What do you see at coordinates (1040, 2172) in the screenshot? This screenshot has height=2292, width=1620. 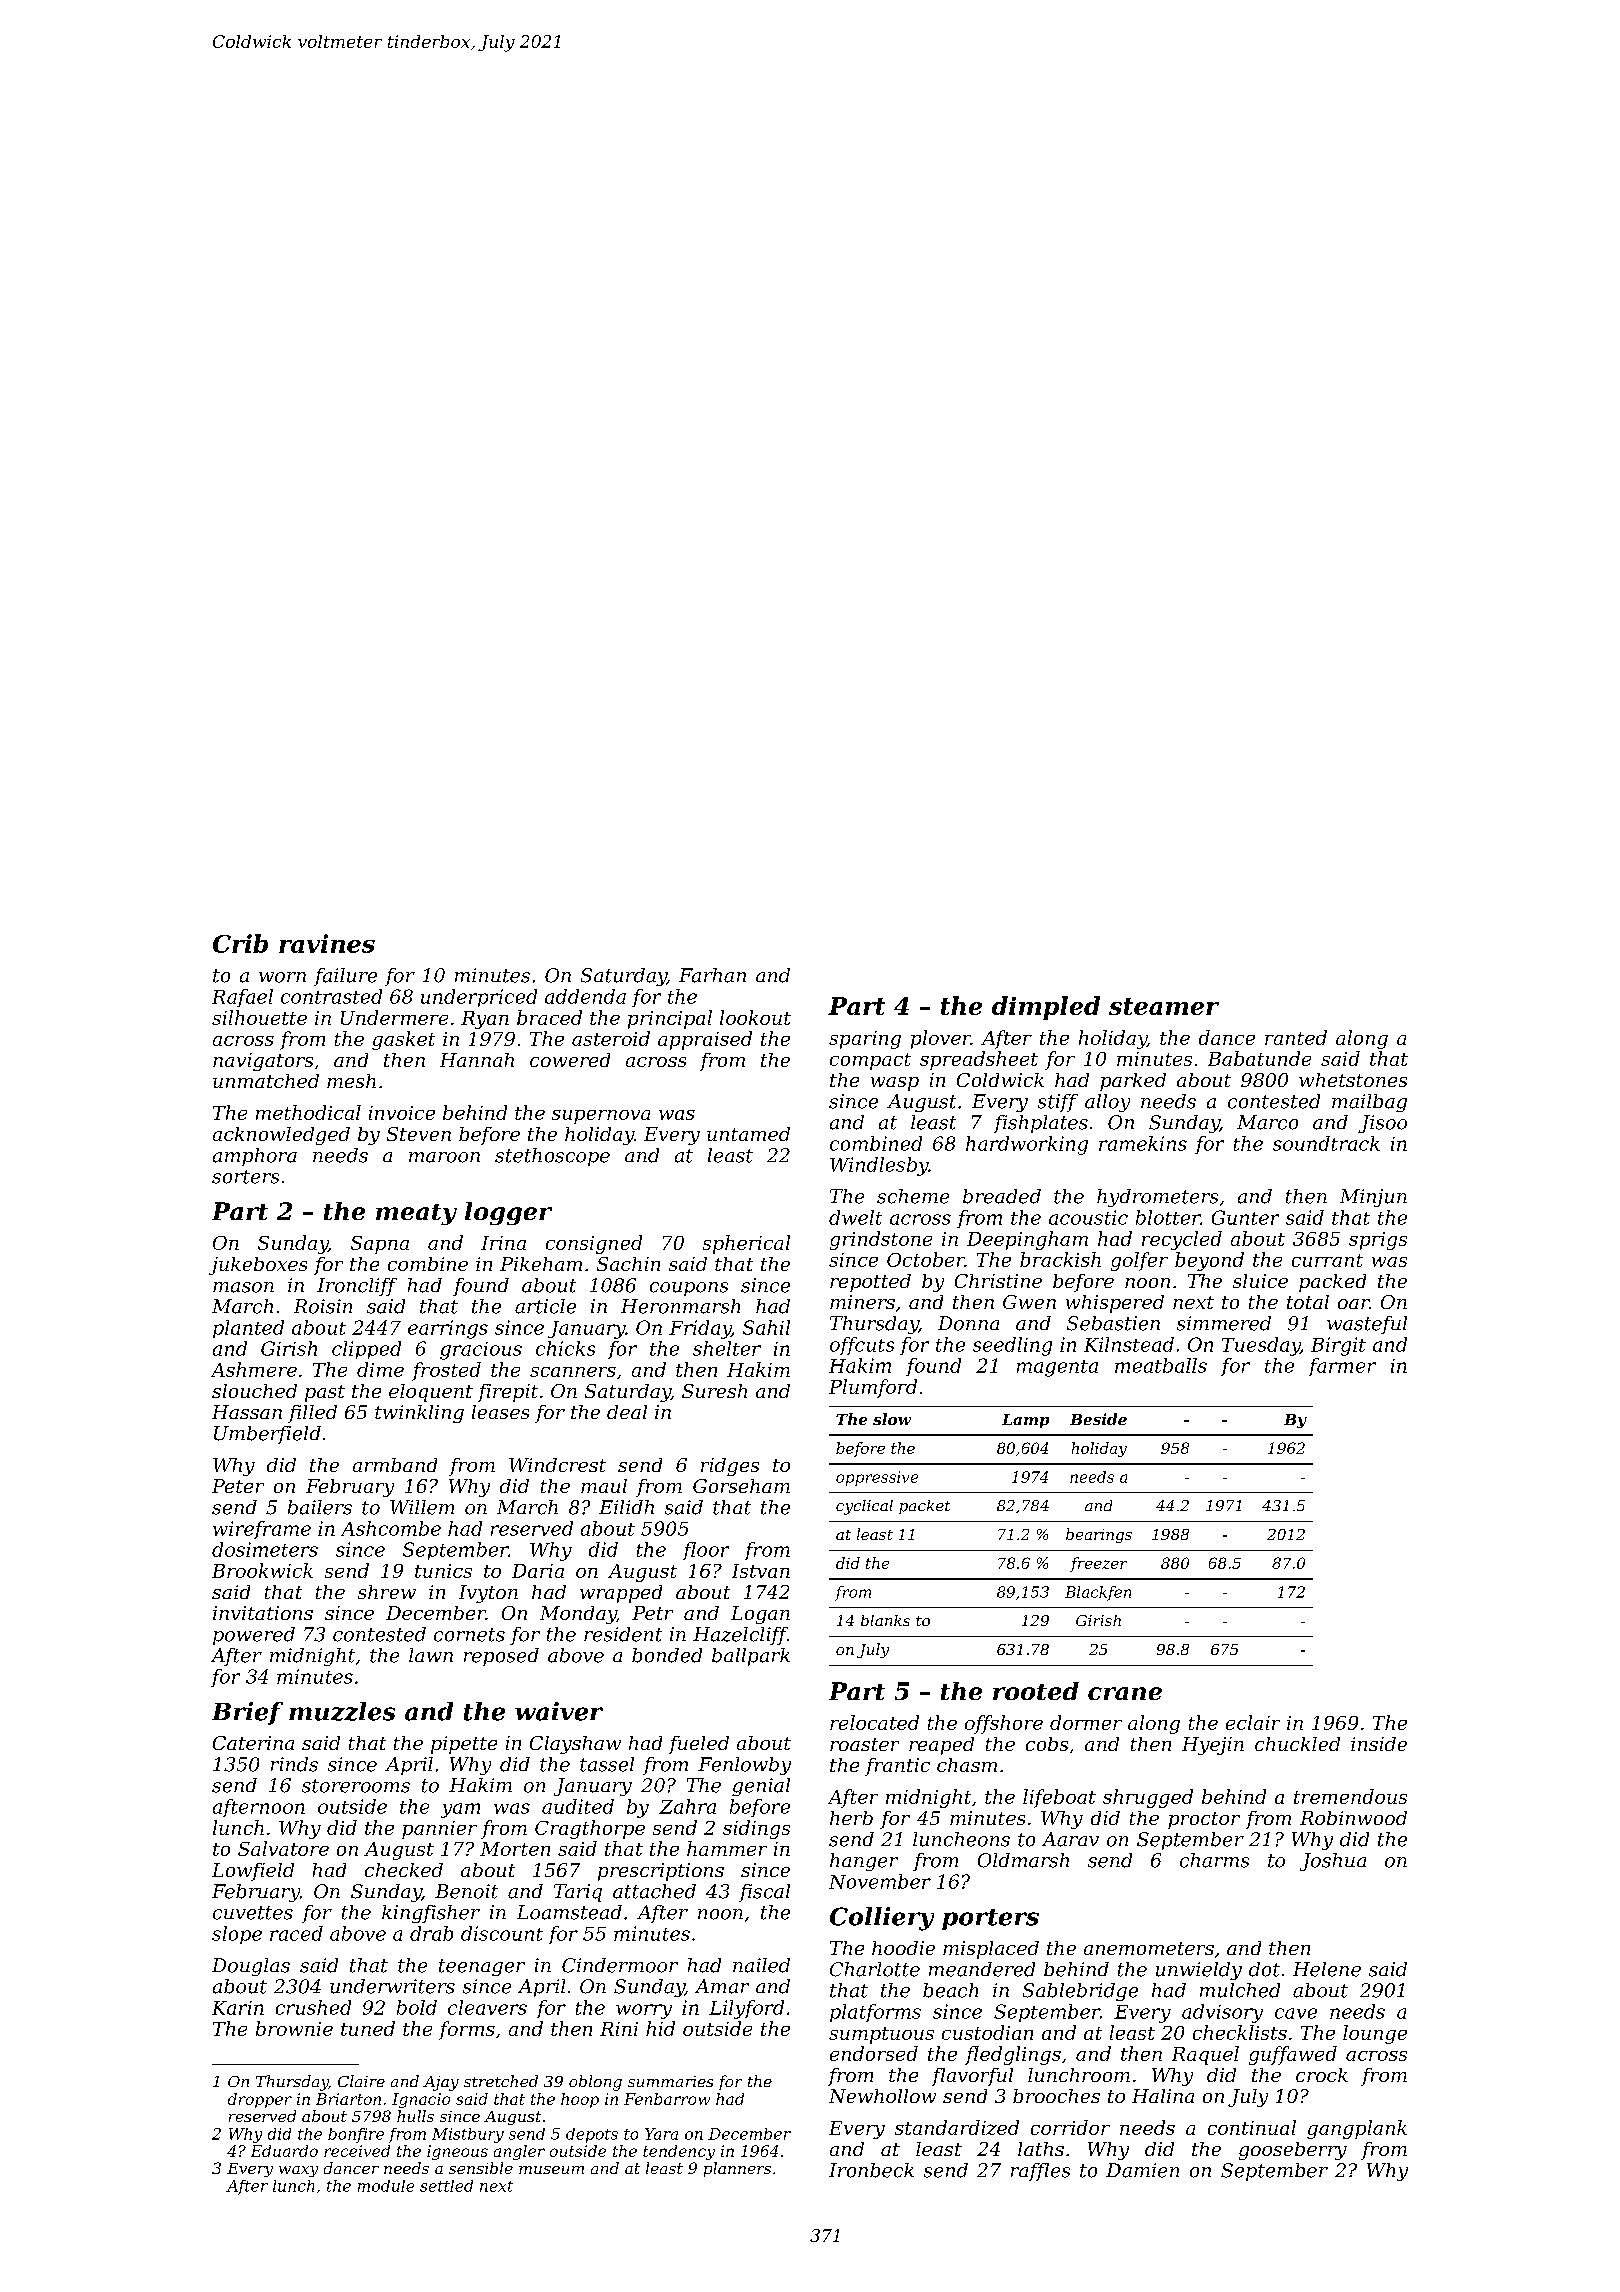 I see `raffles` at bounding box center [1040, 2172].
